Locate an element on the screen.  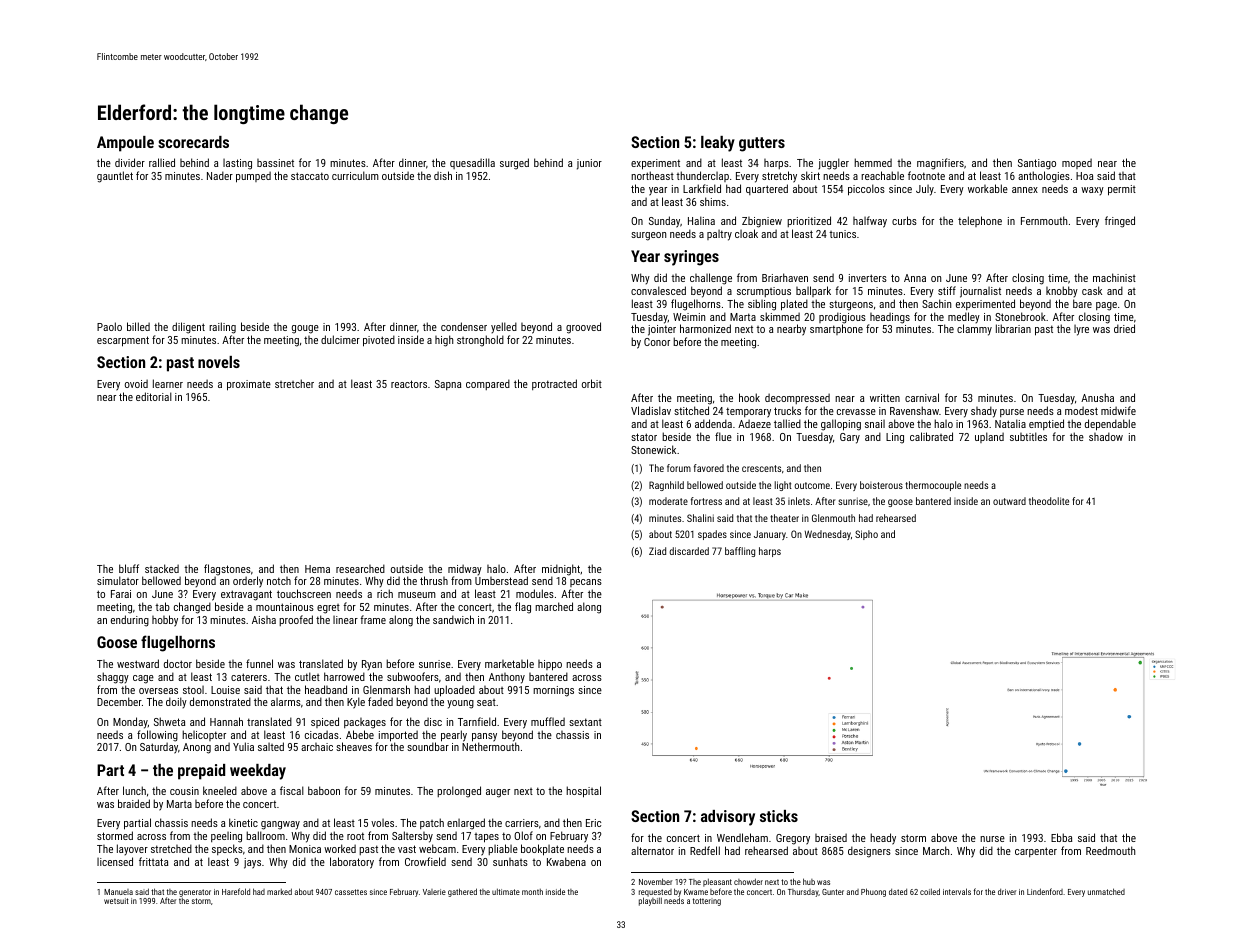
pecans is located at coordinates (586, 583).
